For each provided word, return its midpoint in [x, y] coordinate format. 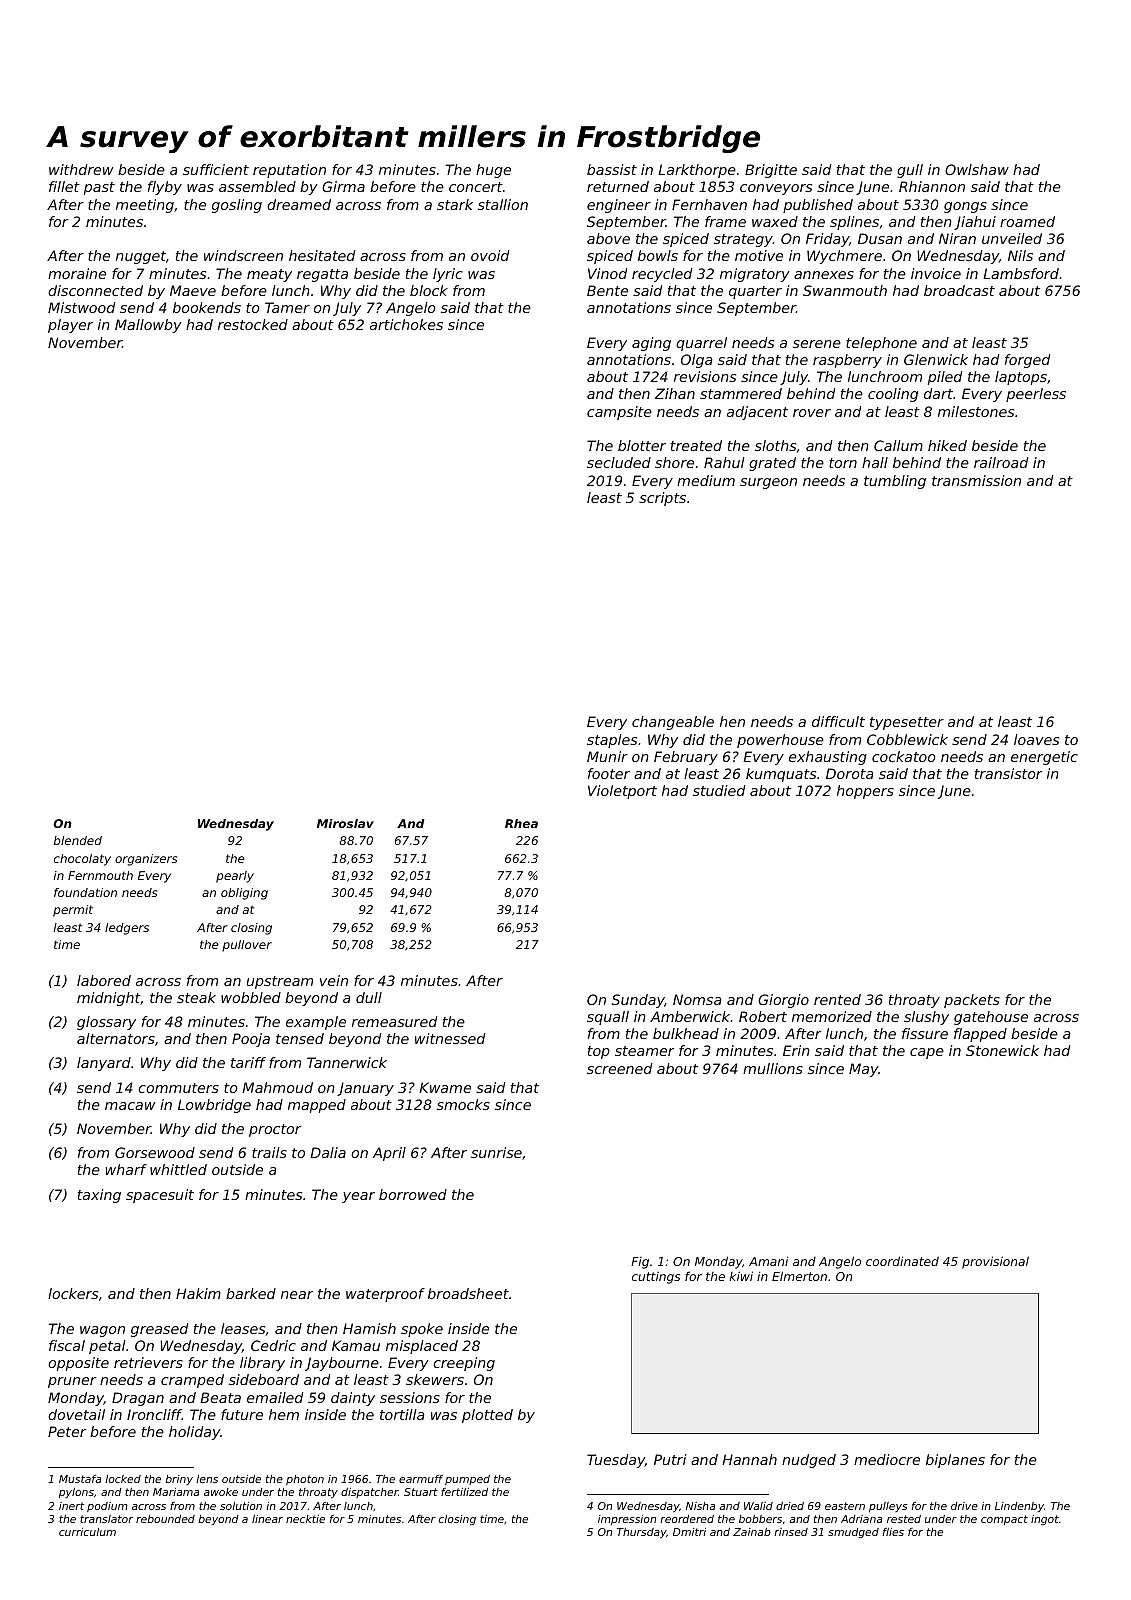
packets [972, 1001]
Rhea [521, 823]
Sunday [638, 1001]
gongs [965, 207]
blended [78, 840]
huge [493, 171]
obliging [244, 894]
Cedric [273, 1345]
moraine [77, 273]
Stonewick [1002, 1050]
